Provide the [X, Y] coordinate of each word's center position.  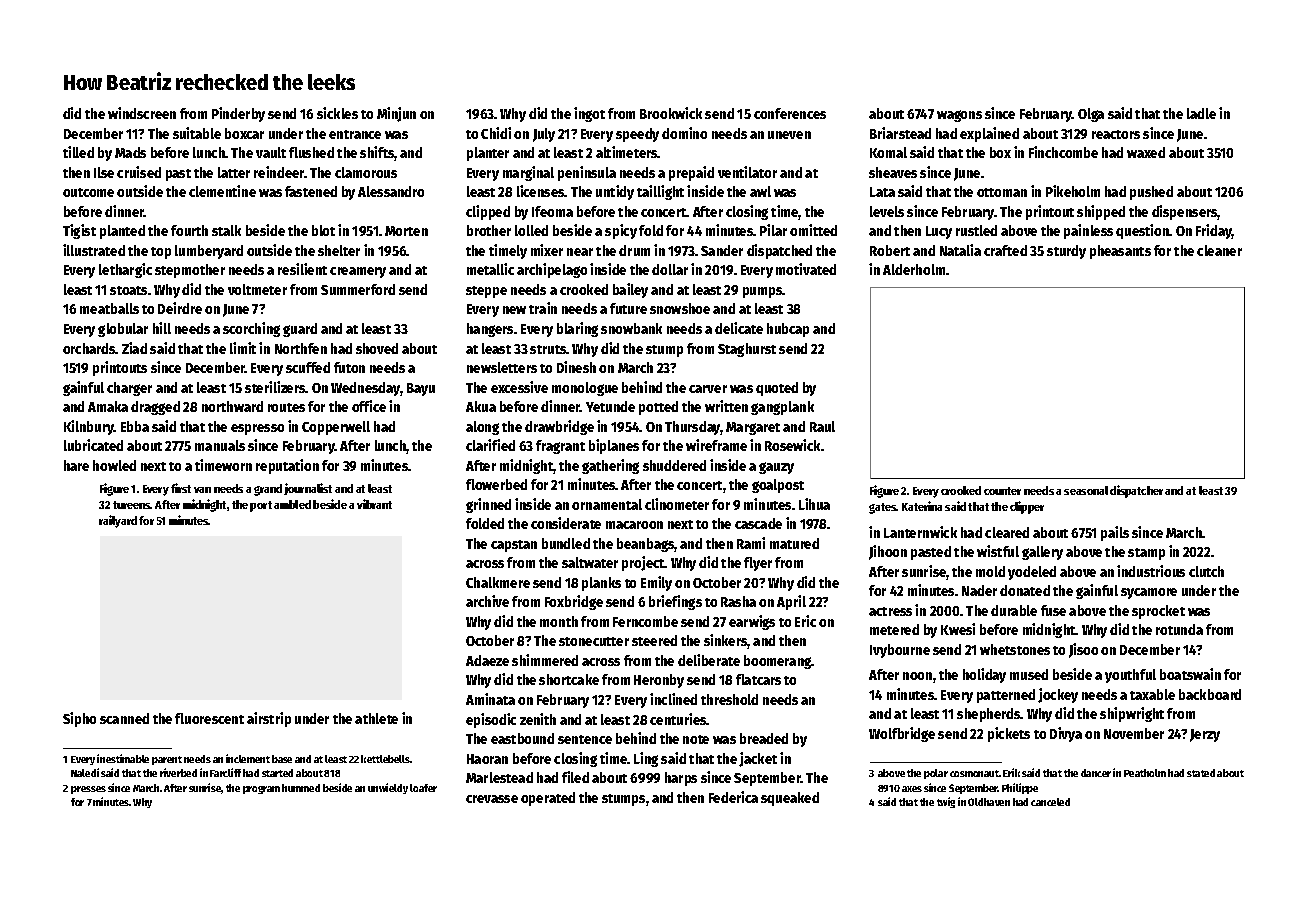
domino [684, 133]
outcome [88, 192]
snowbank [631, 328]
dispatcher [1136, 491]
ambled [292, 504]
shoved [377, 348]
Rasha [738, 601]
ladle [1201, 113]
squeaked [790, 799]
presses [88, 790]
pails [1115, 533]
